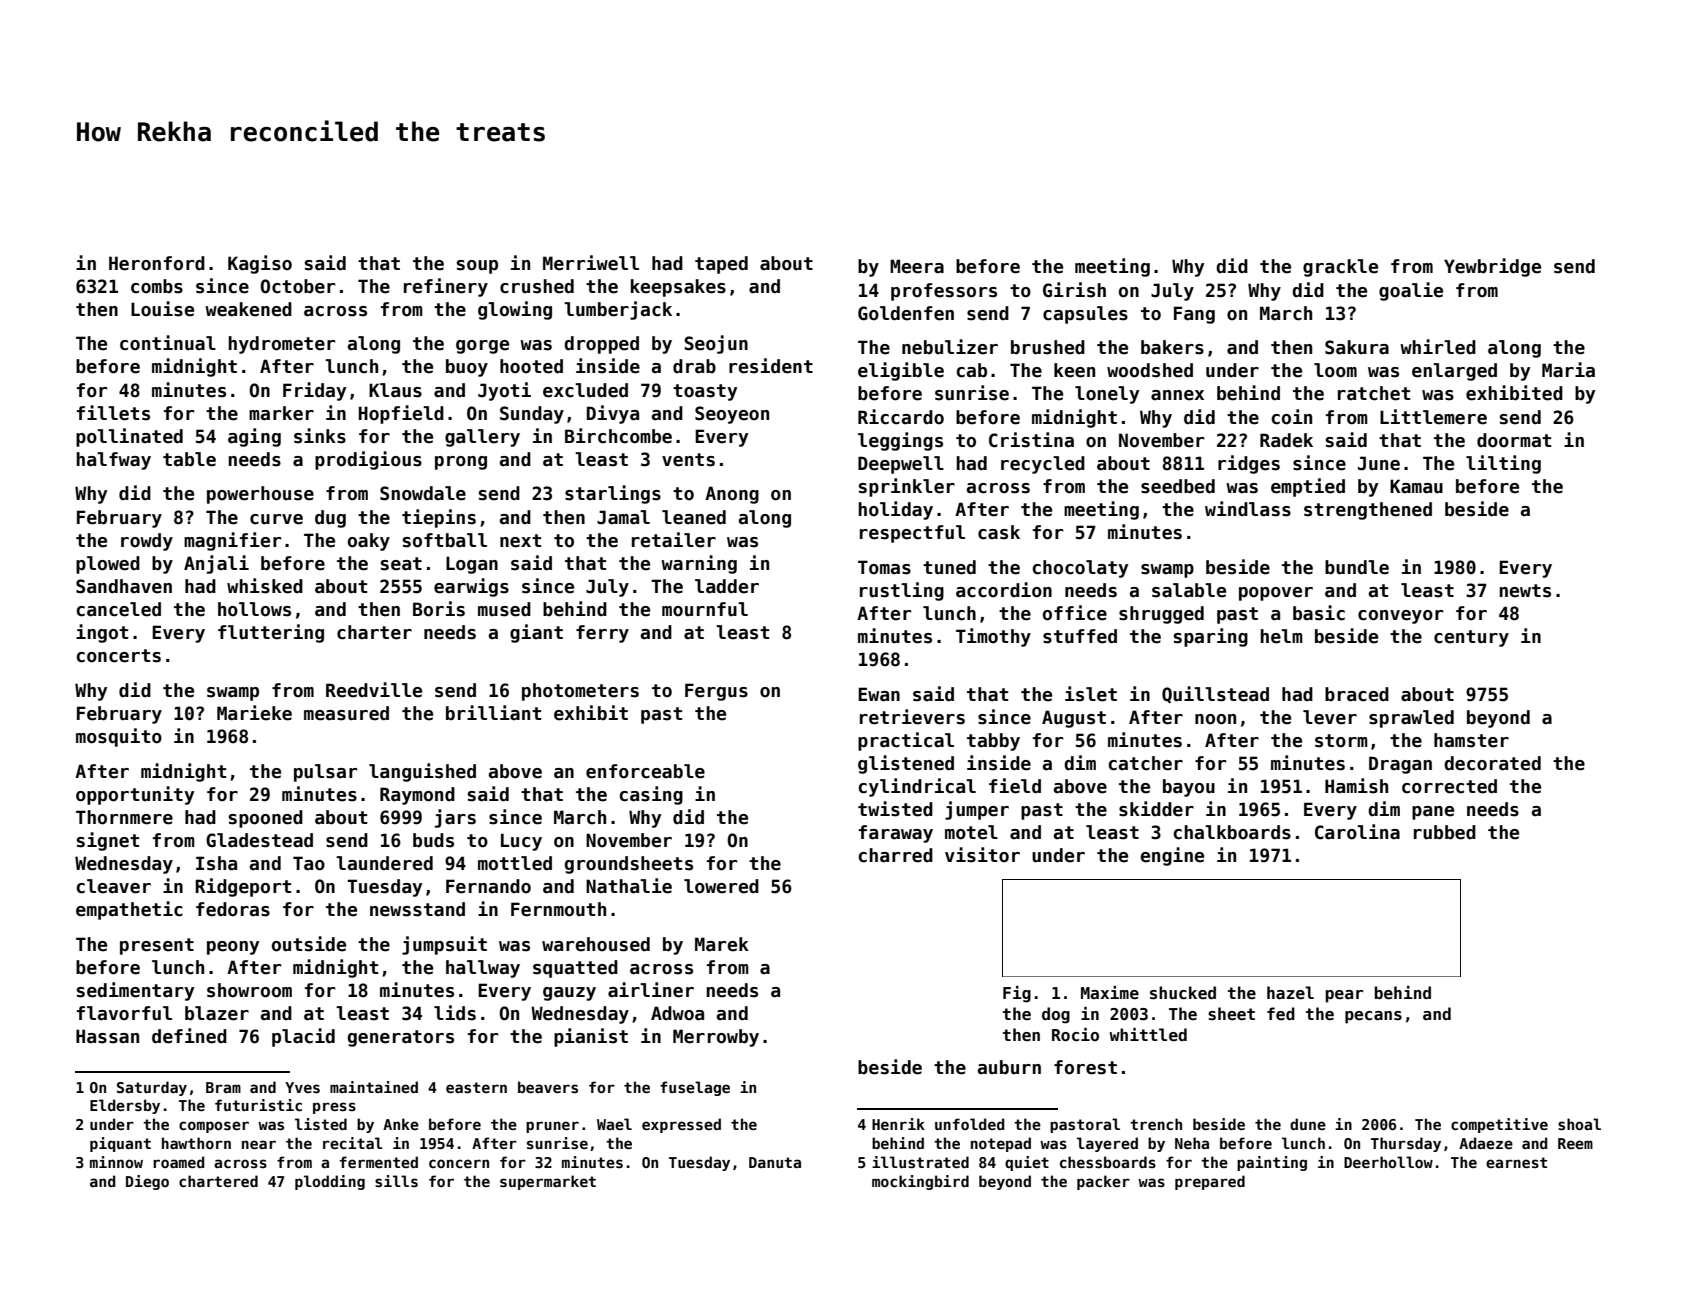 The width and height of the screenshot is (1681, 1299). I want to click on plowed, so click(108, 565).
